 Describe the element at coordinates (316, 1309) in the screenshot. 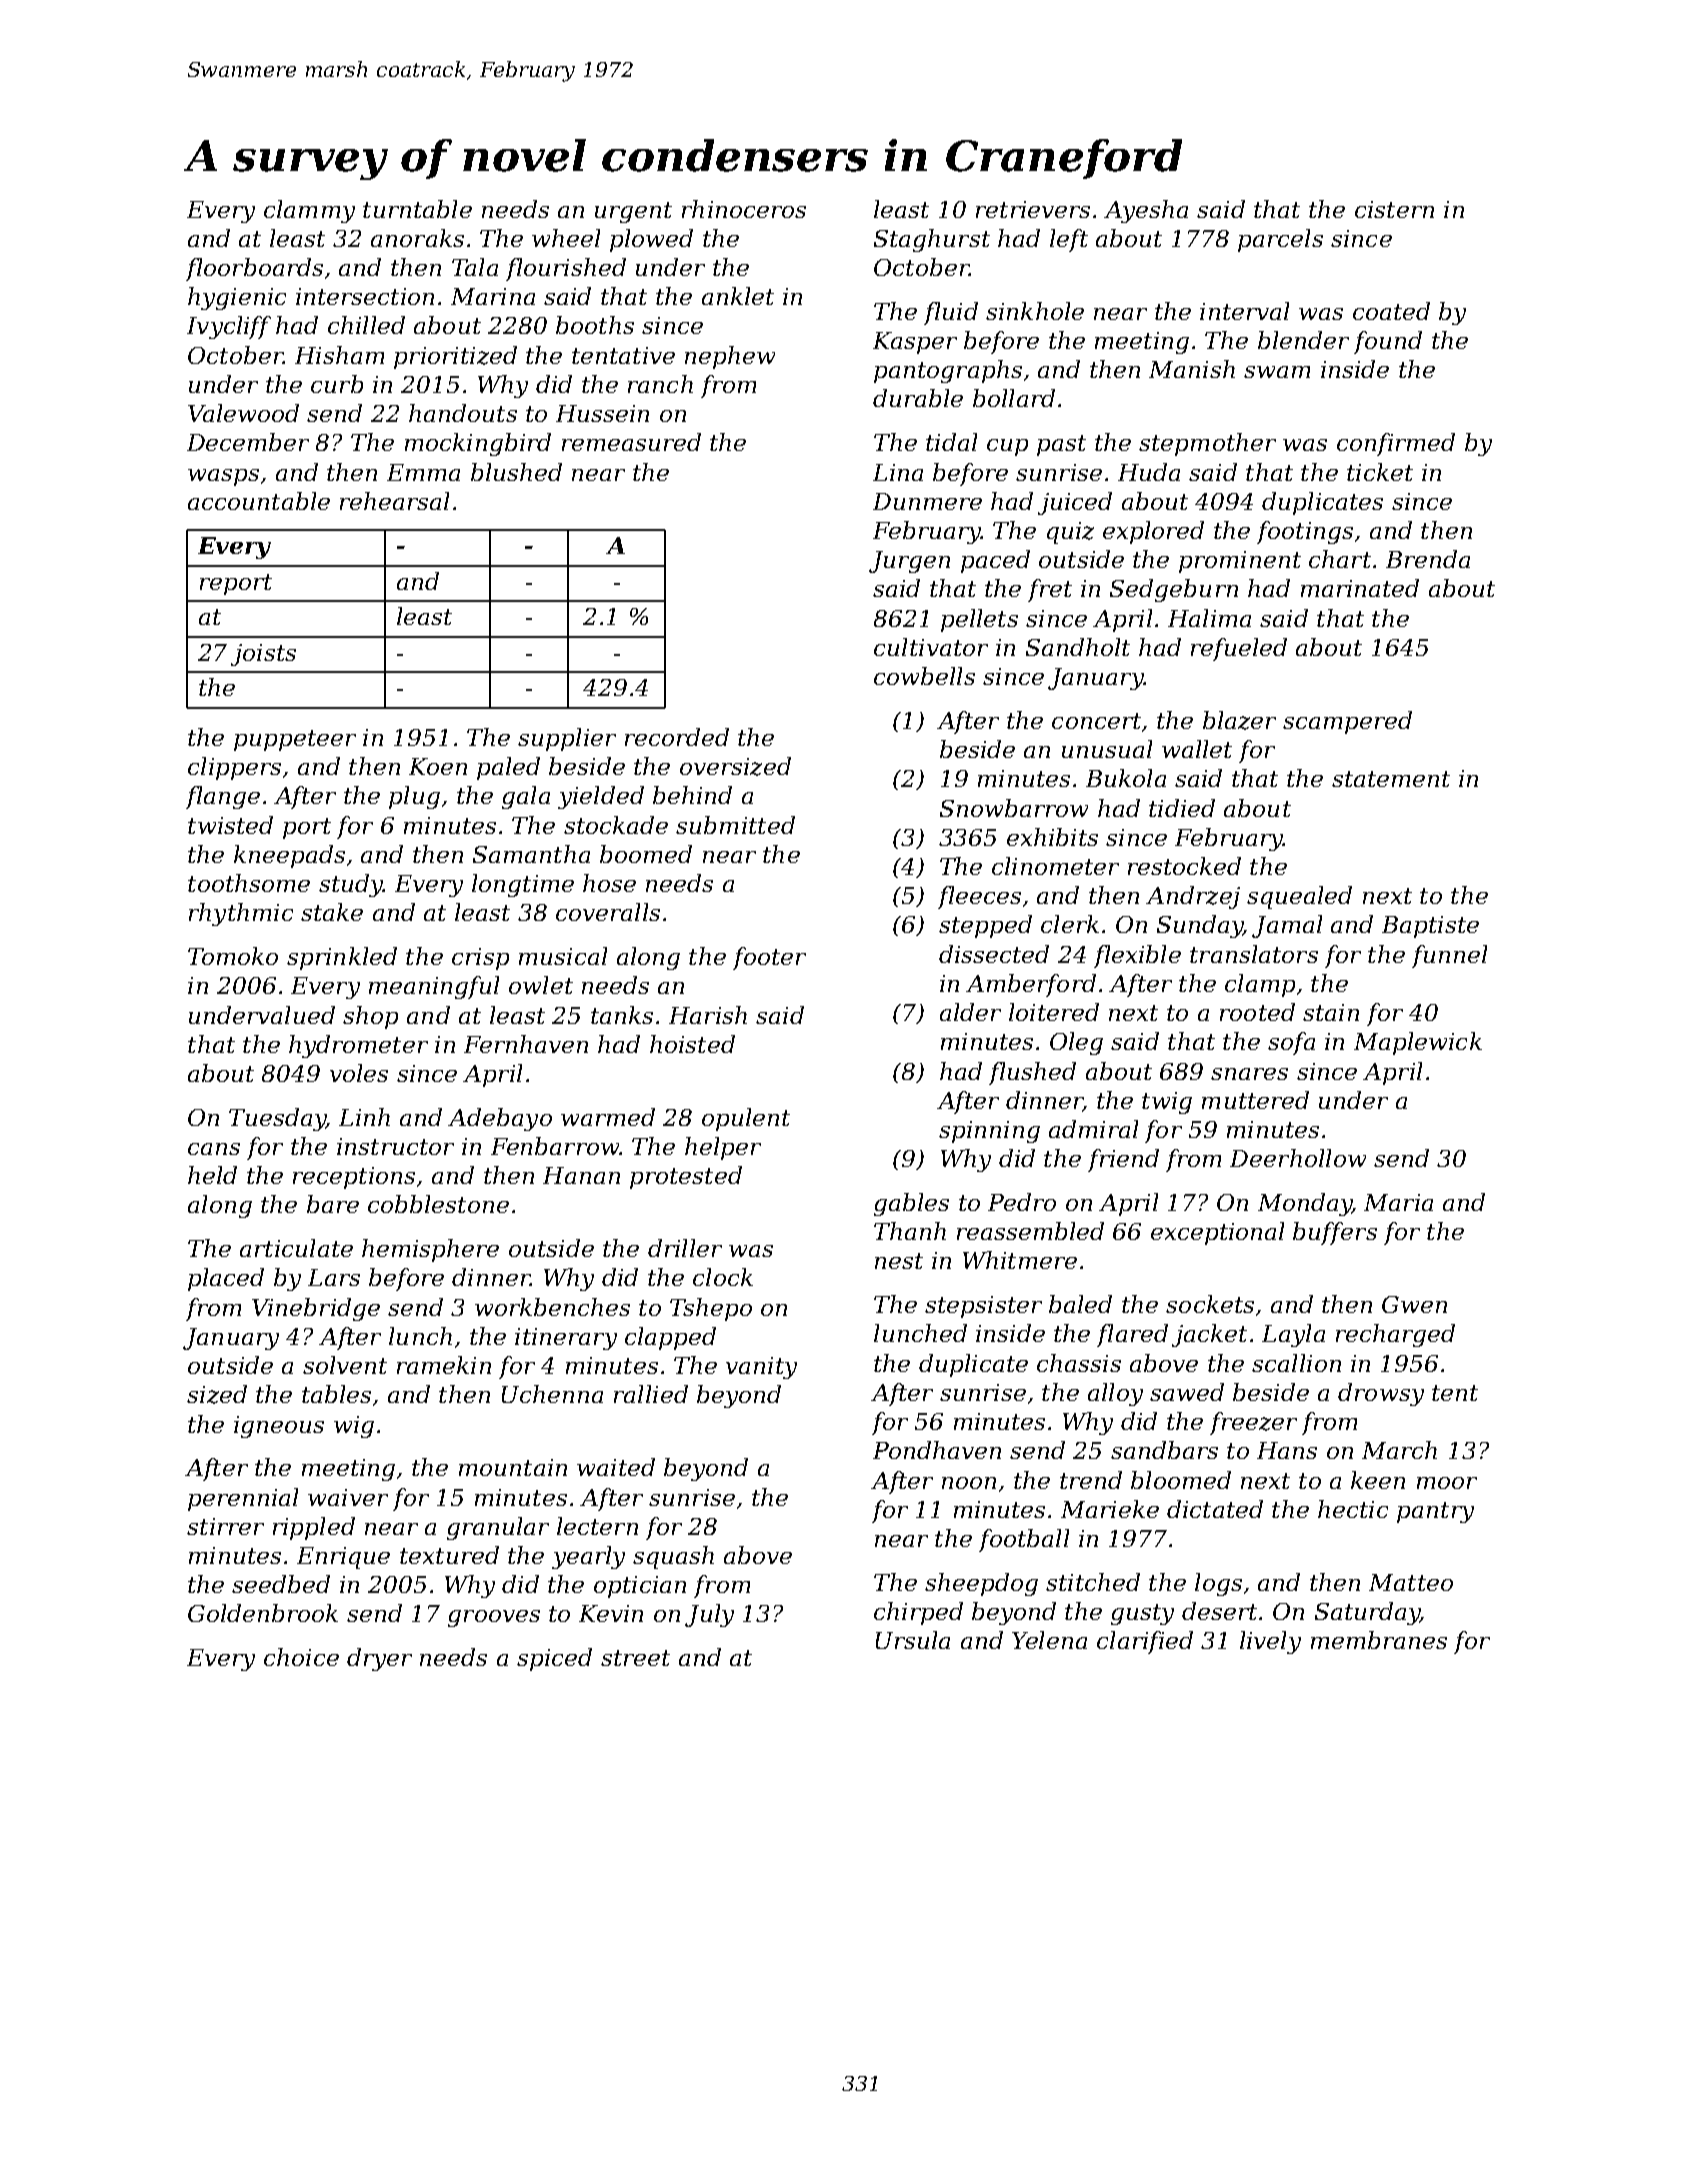

I see `Vinebridge` at that location.
